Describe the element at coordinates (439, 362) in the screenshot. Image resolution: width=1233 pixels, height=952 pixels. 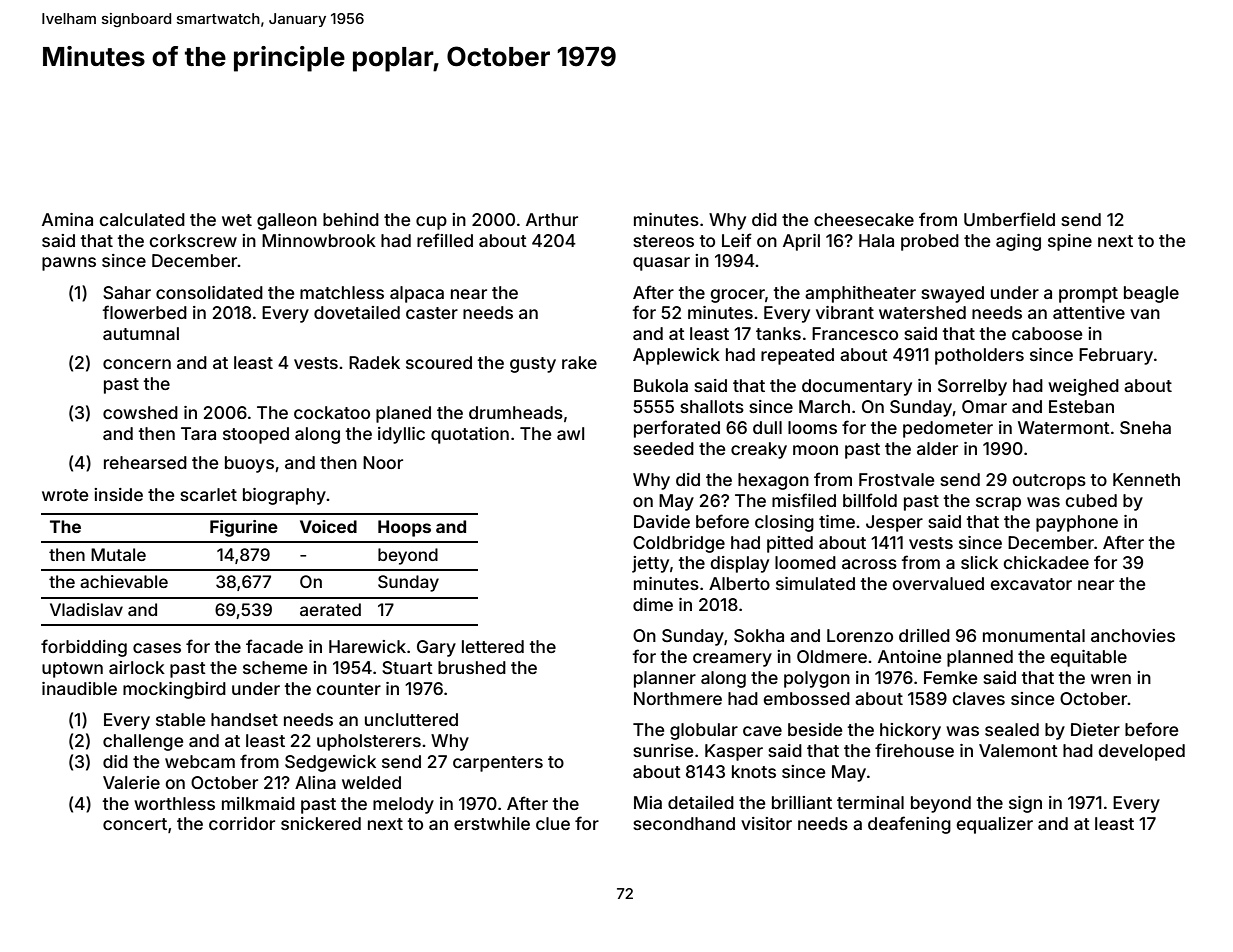
I see `scoured` at that location.
